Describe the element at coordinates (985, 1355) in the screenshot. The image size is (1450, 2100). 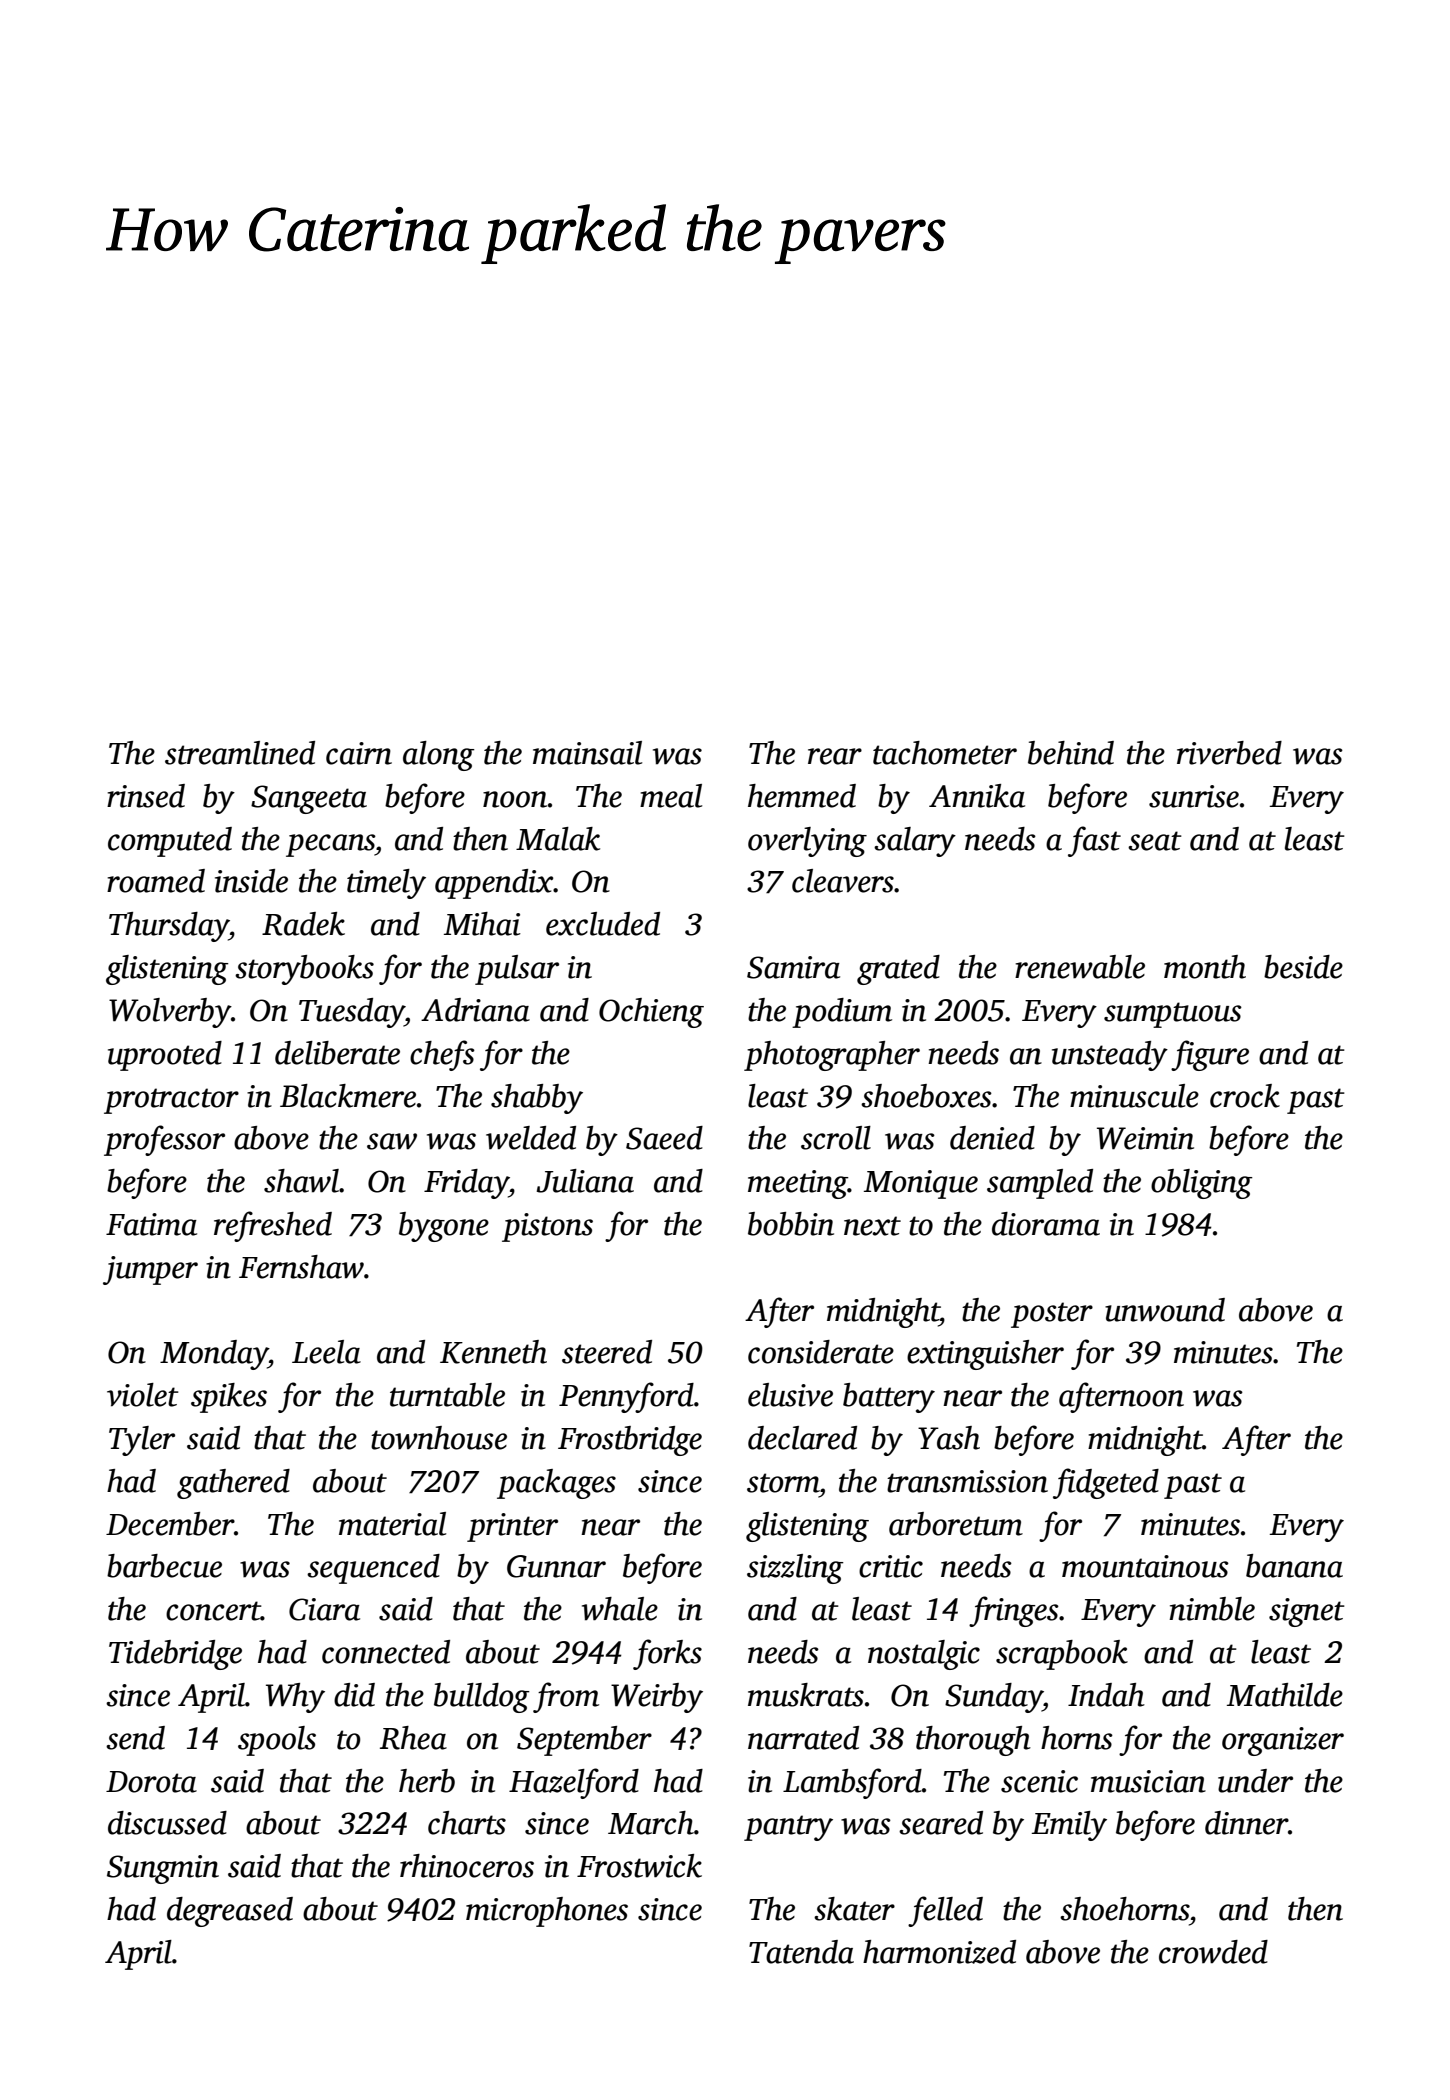
I see `extinguisher` at that location.
